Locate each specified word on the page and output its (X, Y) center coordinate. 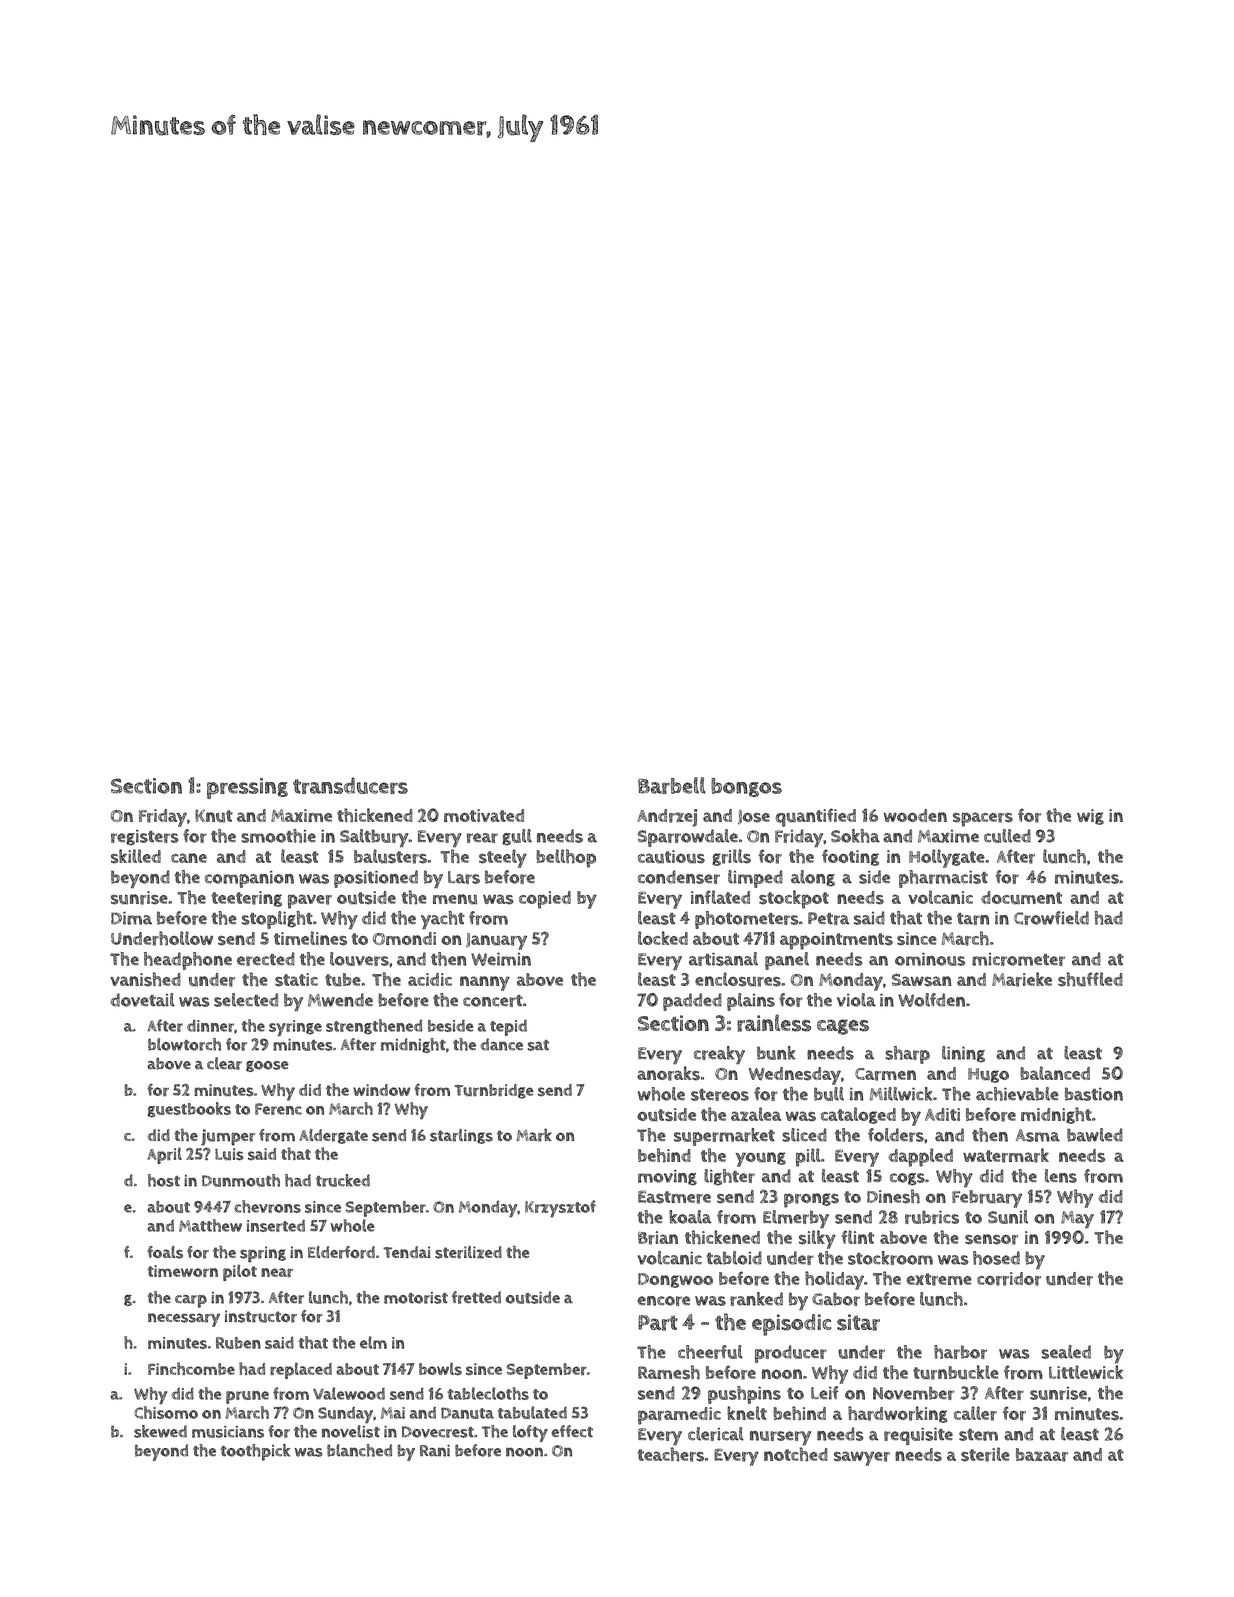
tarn (973, 919)
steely (503, 858)
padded (692, 1002)
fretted (476, 1297)
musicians (228, 1432)
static (296, 980)
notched (796, 1454)
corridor (1009, 1279)
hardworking (898, 1414)
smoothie (278, 836)
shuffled (1090, 979)
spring (263, 1254)
